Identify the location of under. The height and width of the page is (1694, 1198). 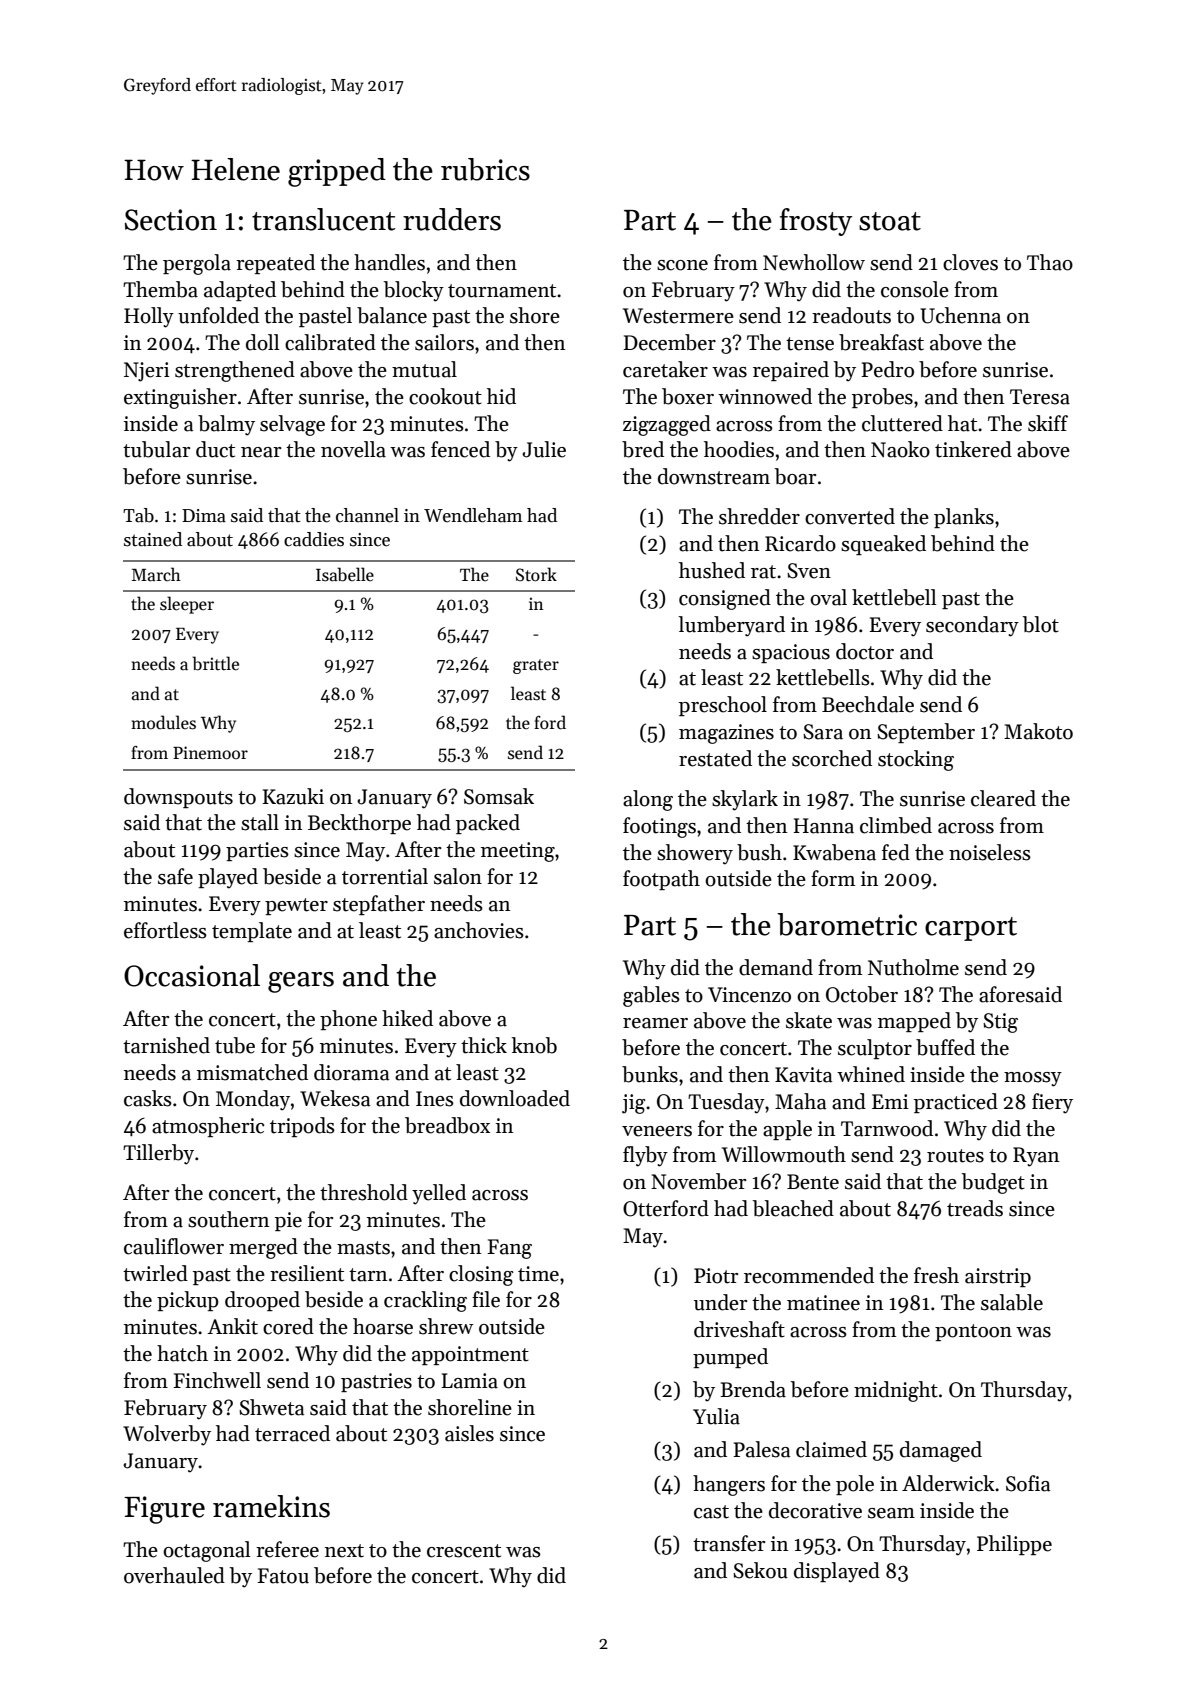
(720, 1302).
